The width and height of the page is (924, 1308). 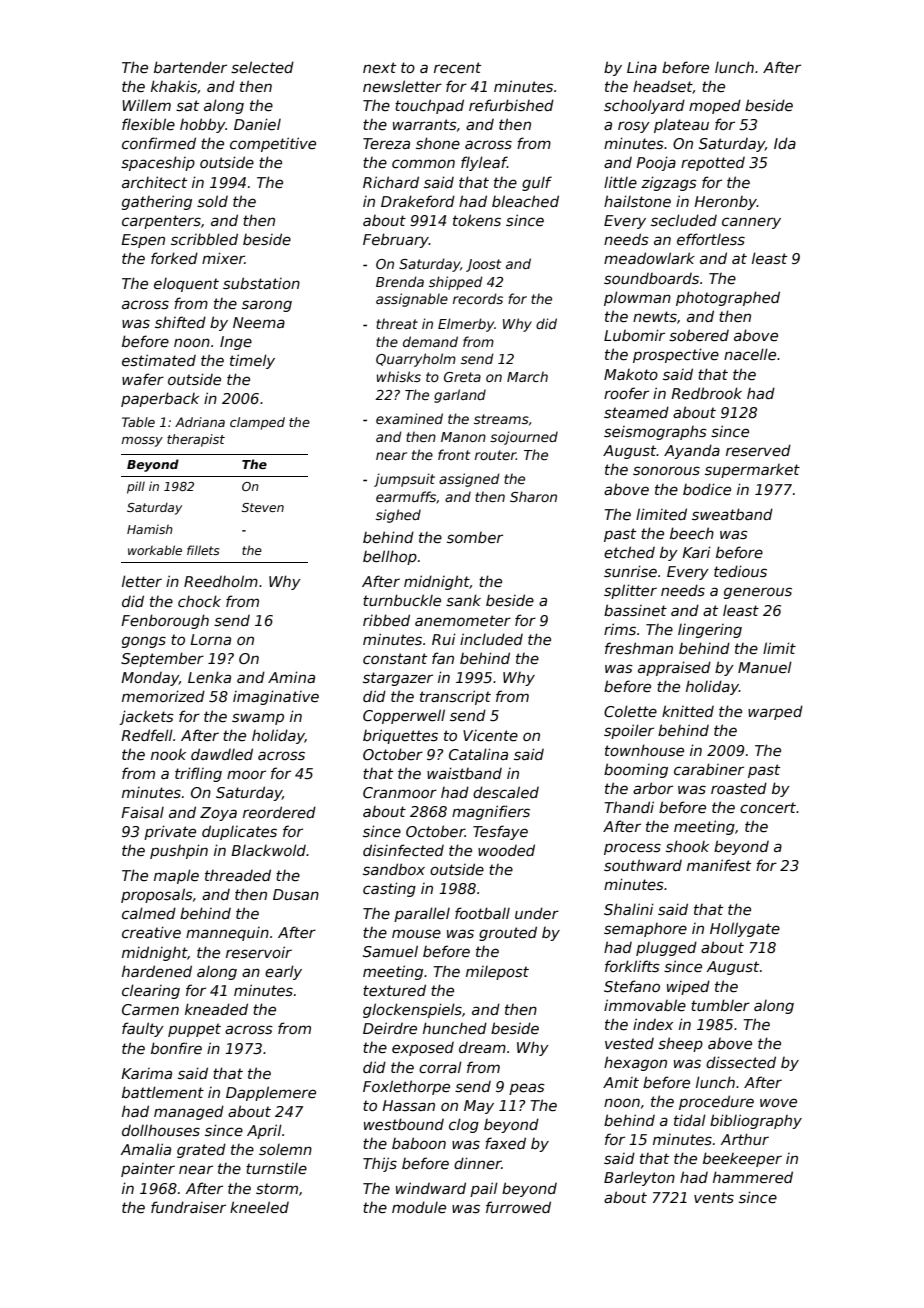 What do you see at coordinates (379, 67) in the page?
I see `next` at bounding box center [379, 67].
